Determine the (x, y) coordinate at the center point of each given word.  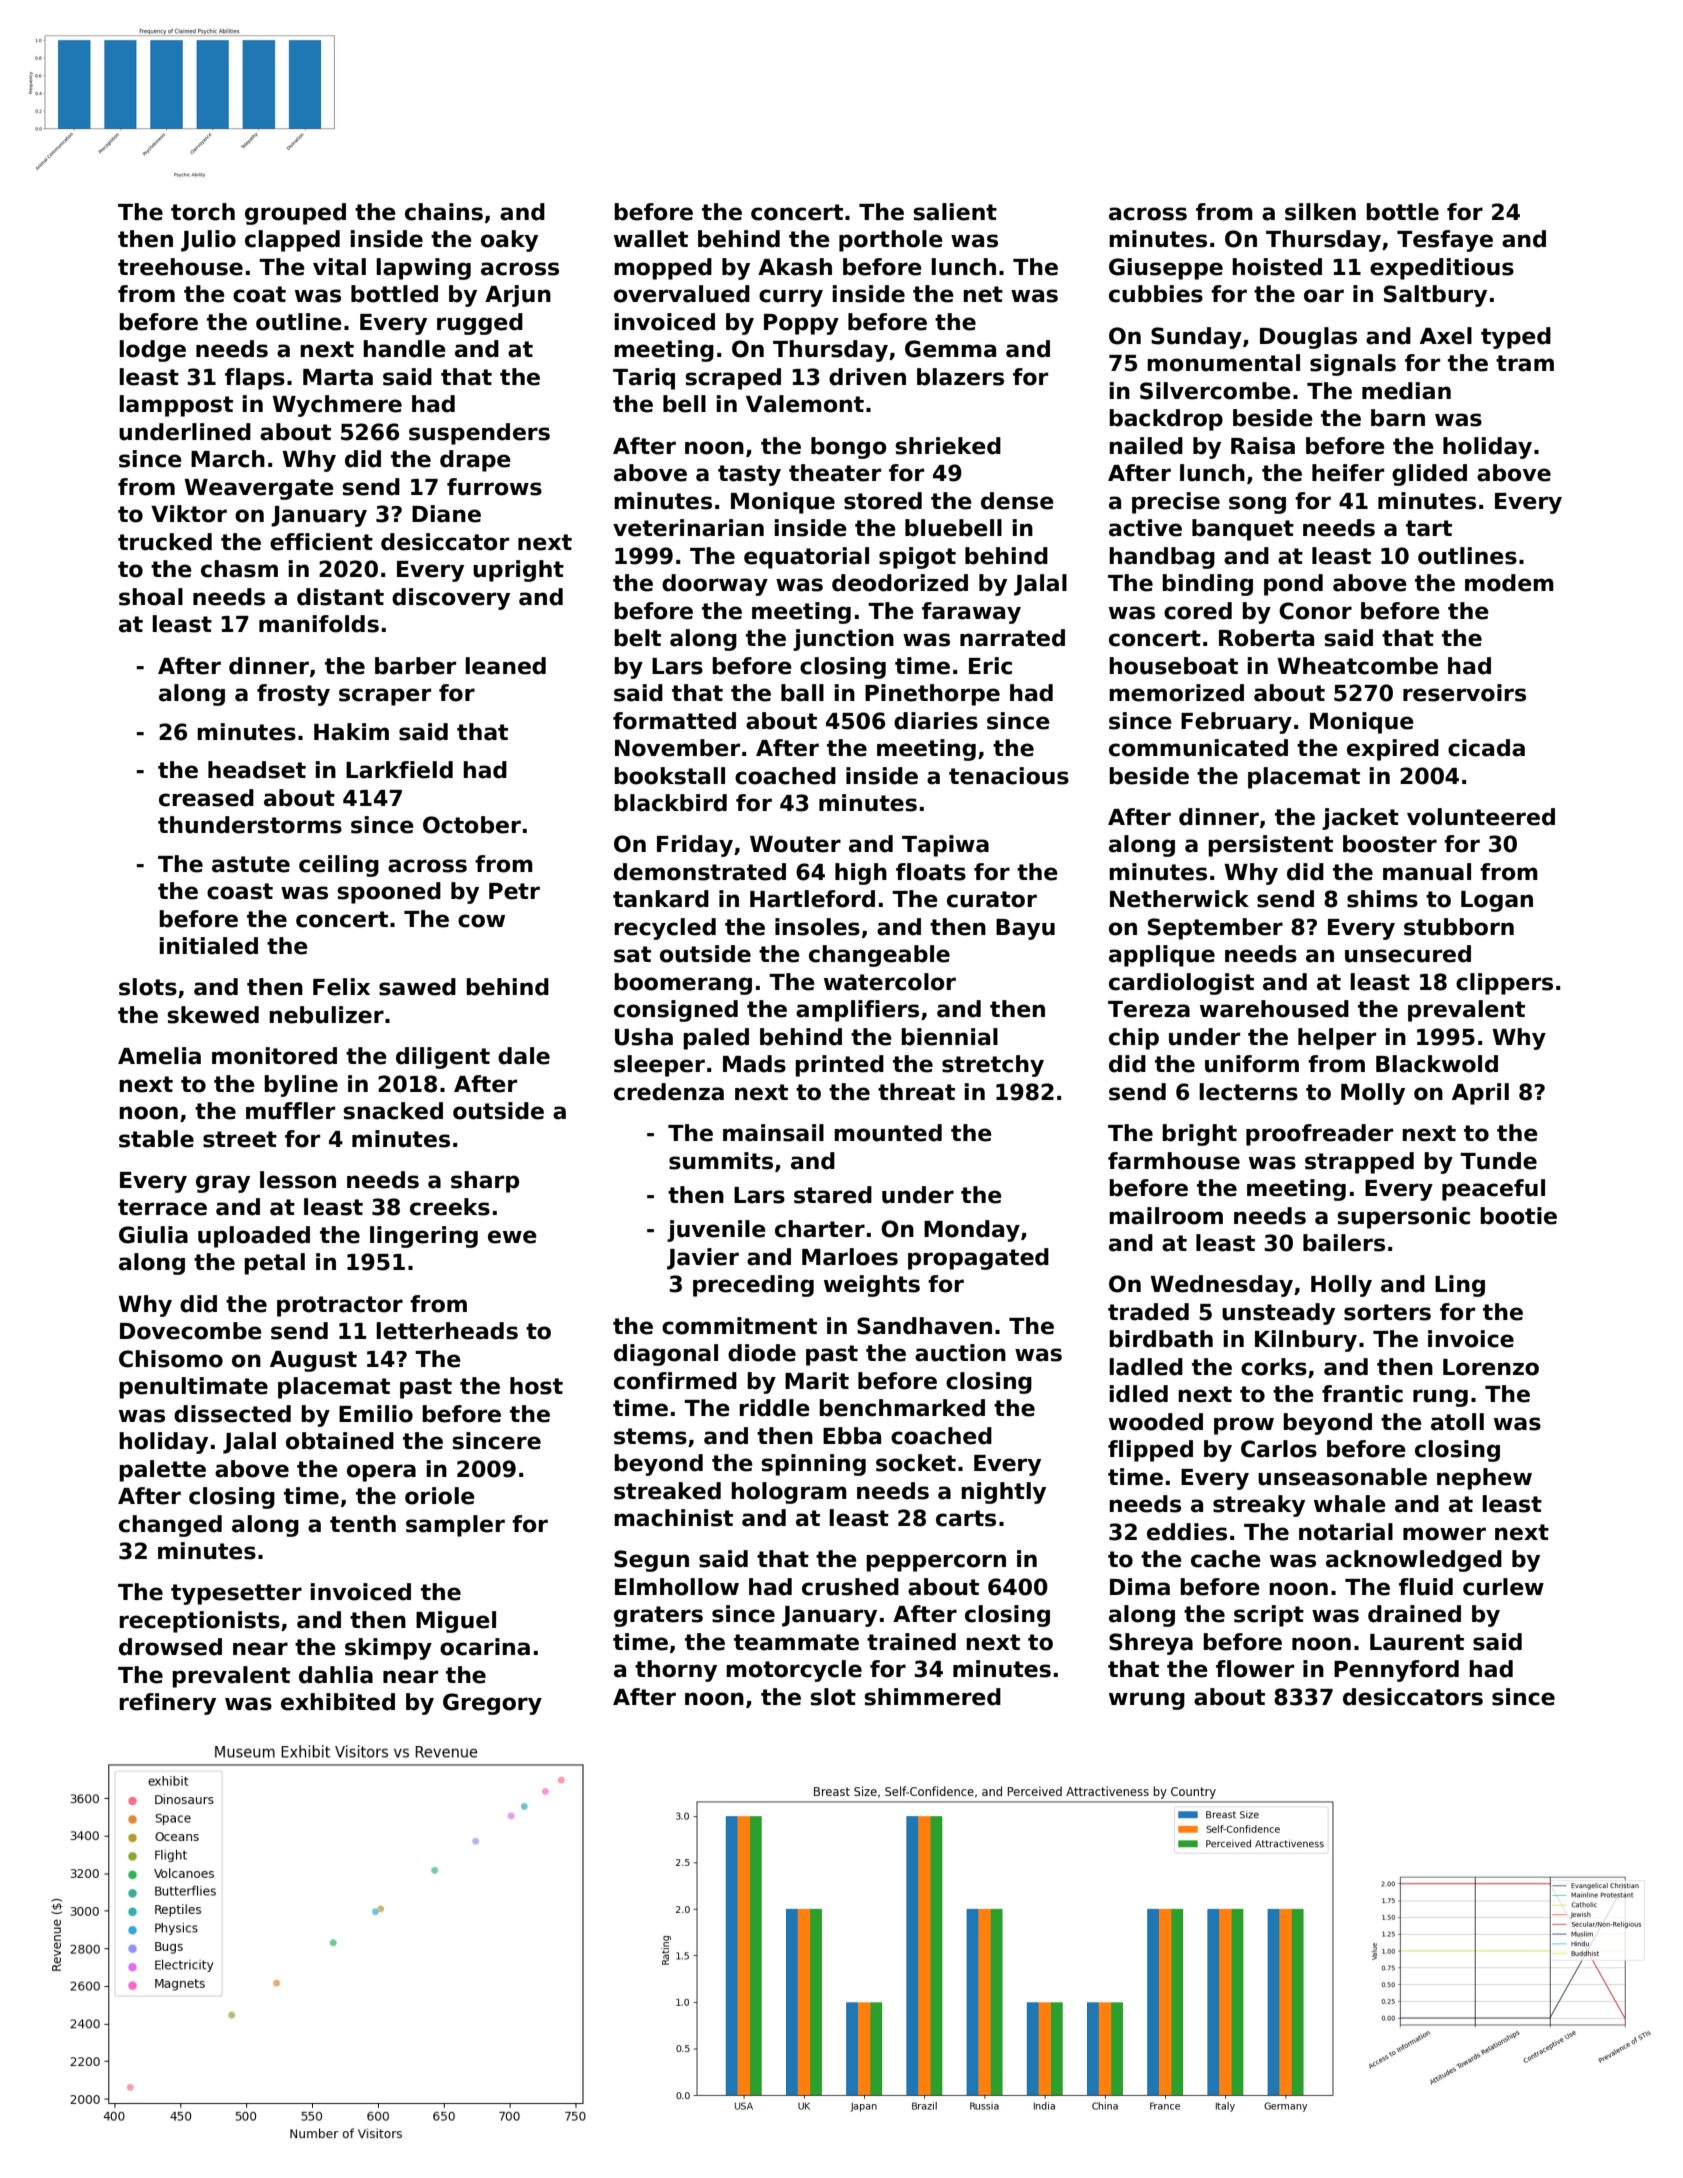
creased (206, 798)
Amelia (159, 1056)
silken (1320, 212)
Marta (338, 377)
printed (839, 1066)
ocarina (485, 1647)
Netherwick (1179, 899)
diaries (936, 721)
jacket (1360, 819)
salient (955, 212)
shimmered (932, 1697)
